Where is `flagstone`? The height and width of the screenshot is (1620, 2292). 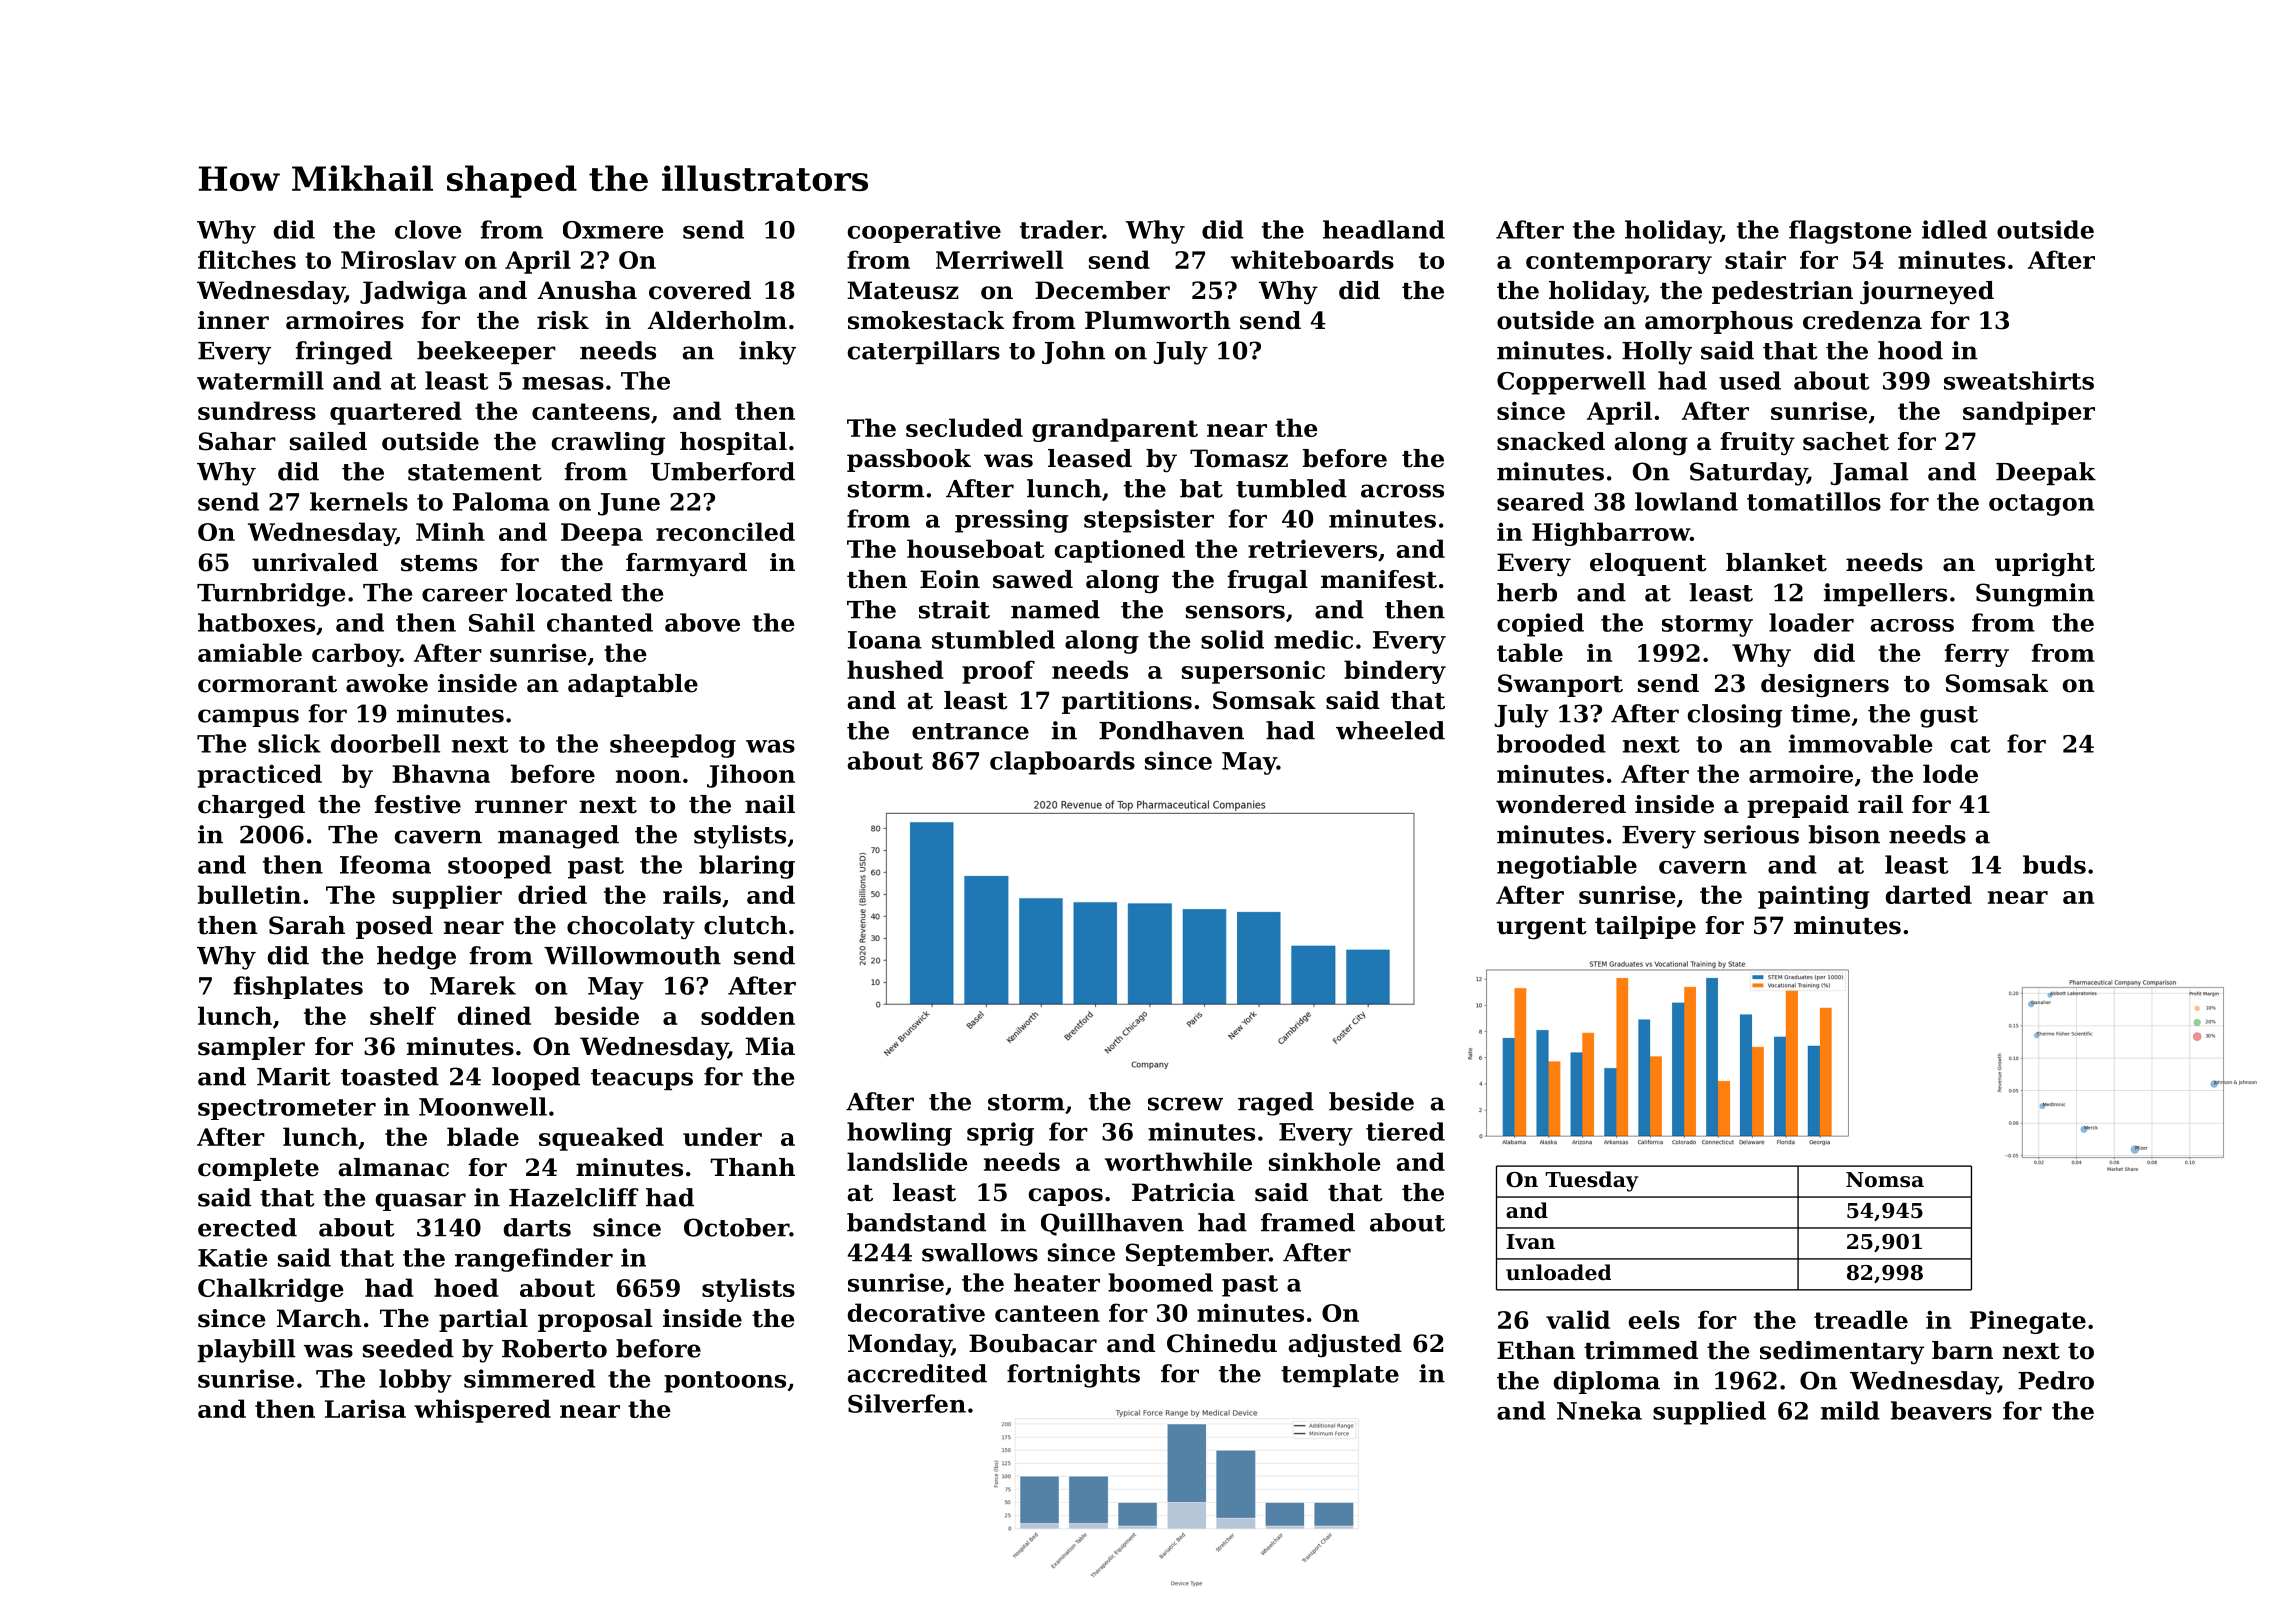 flagstone is located at coordinates (1850, 232).
